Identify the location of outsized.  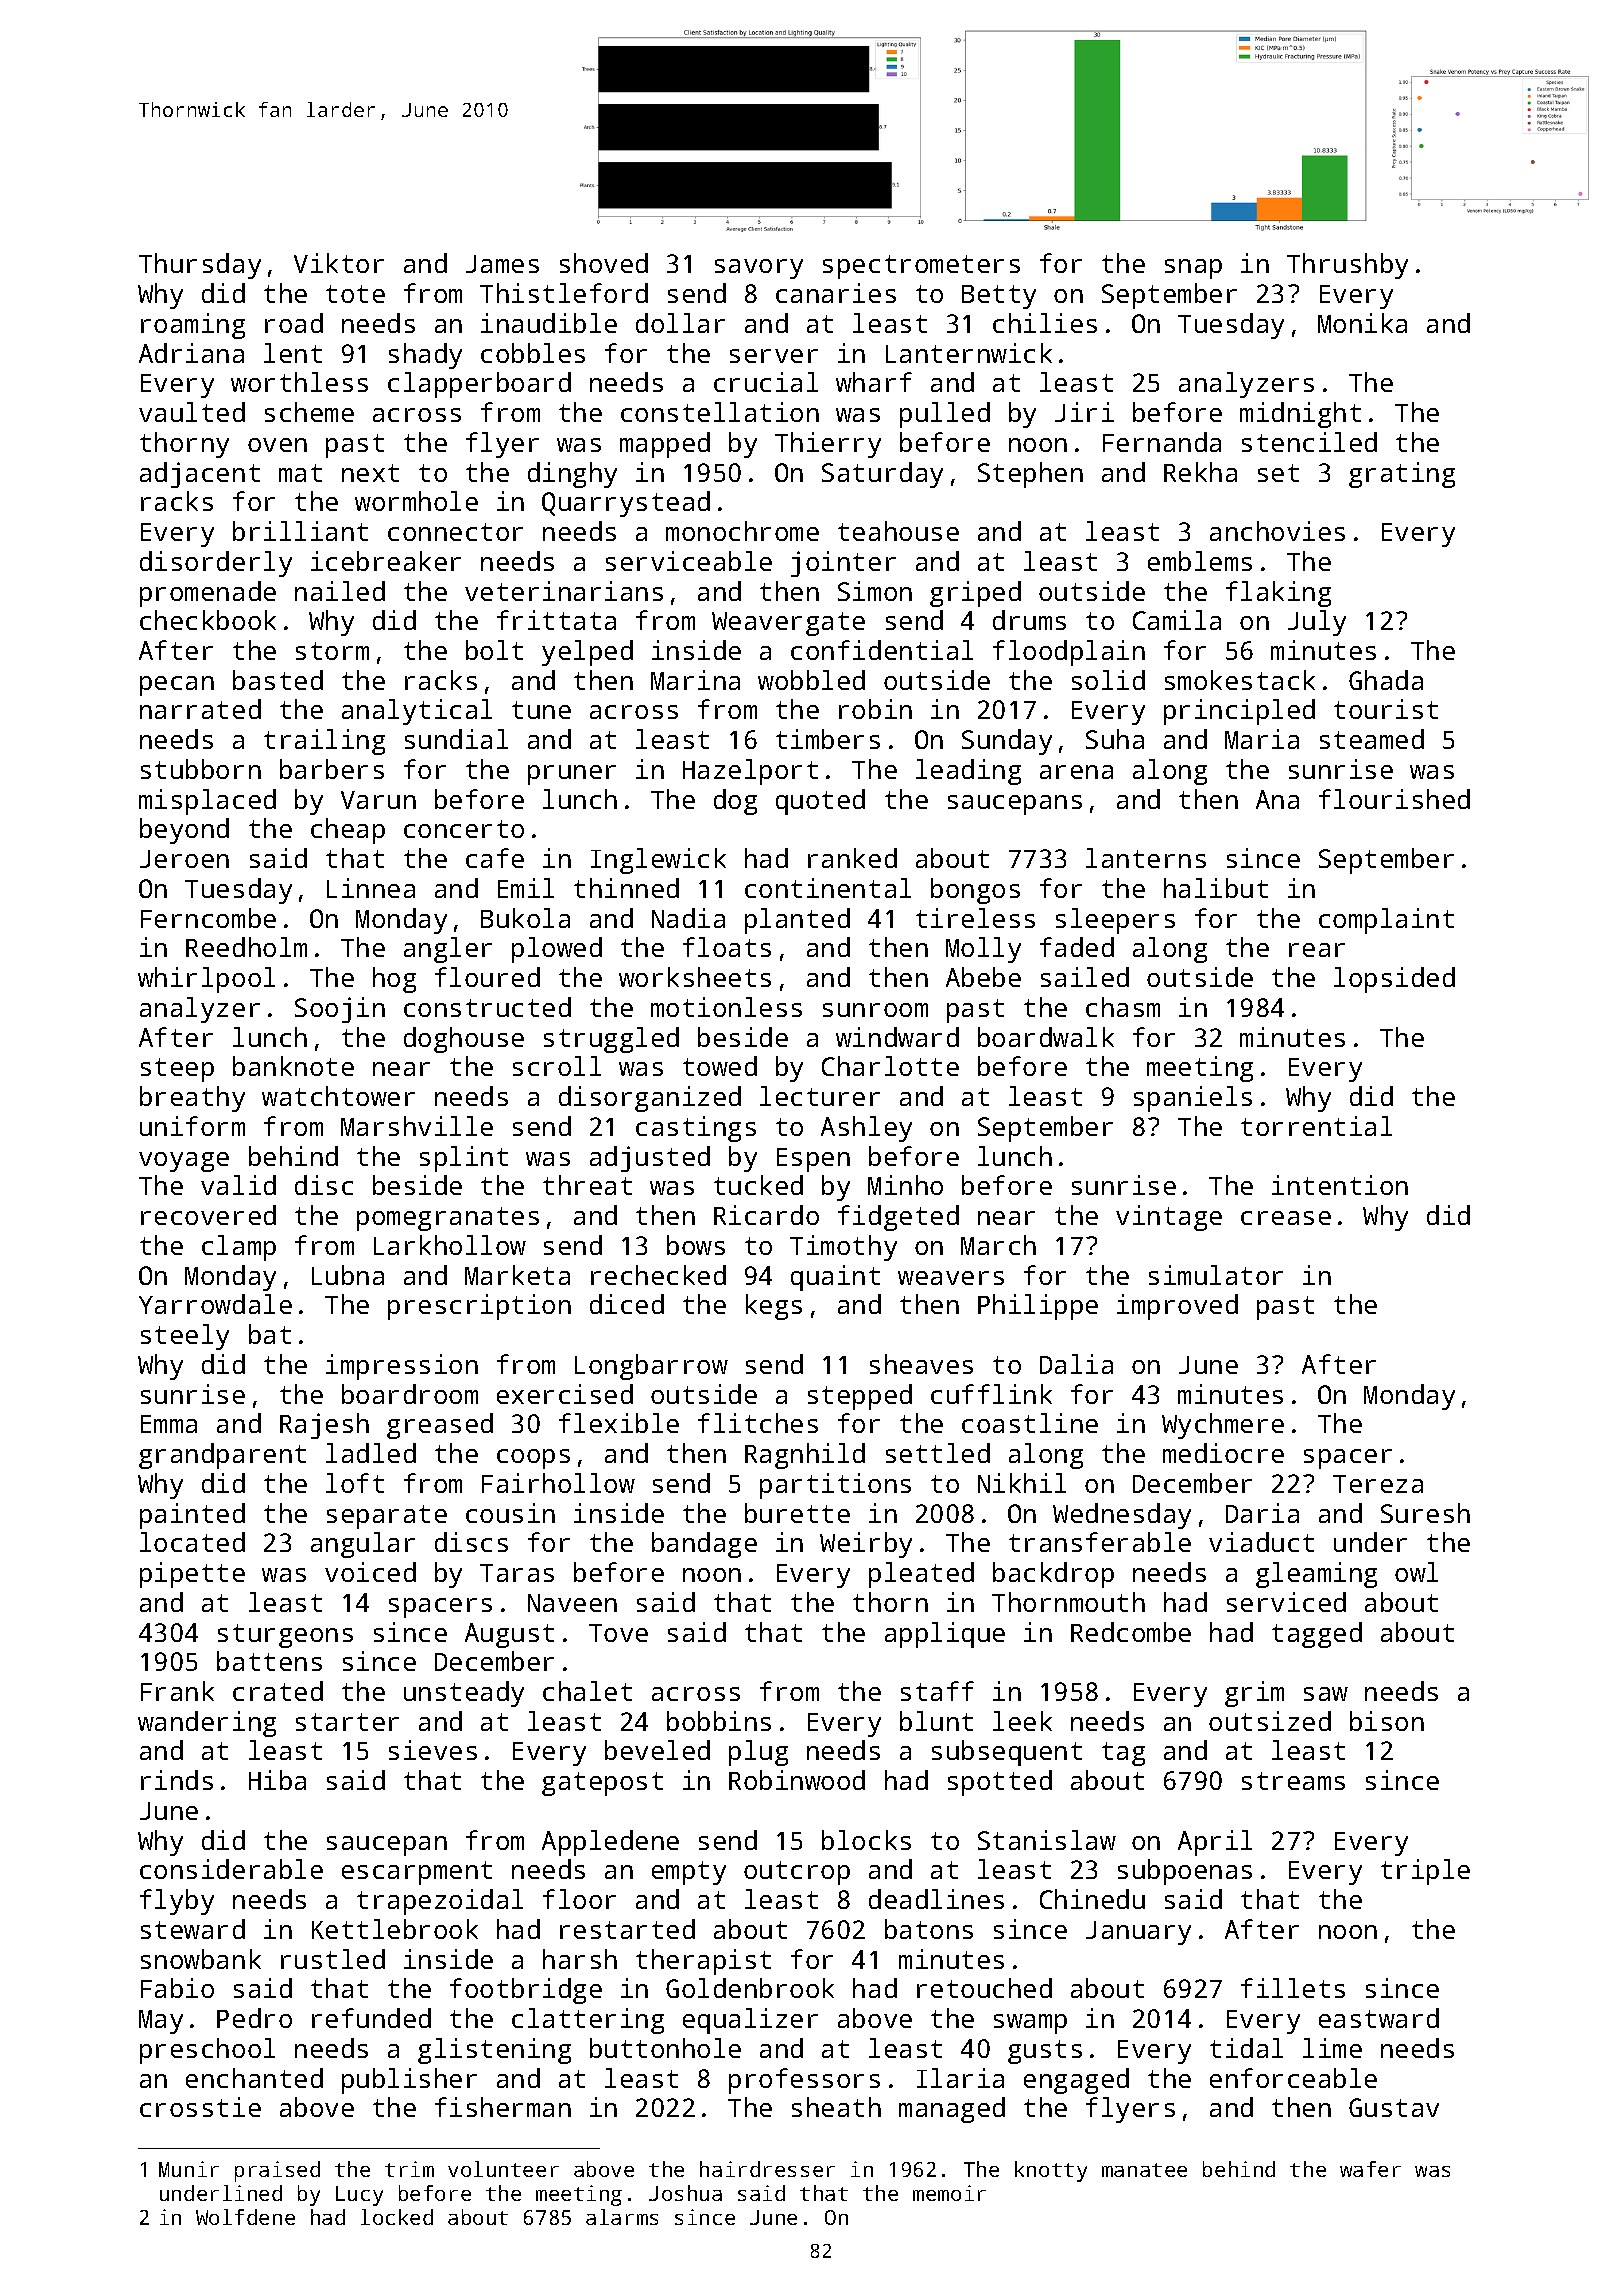
(1270, 1721).
